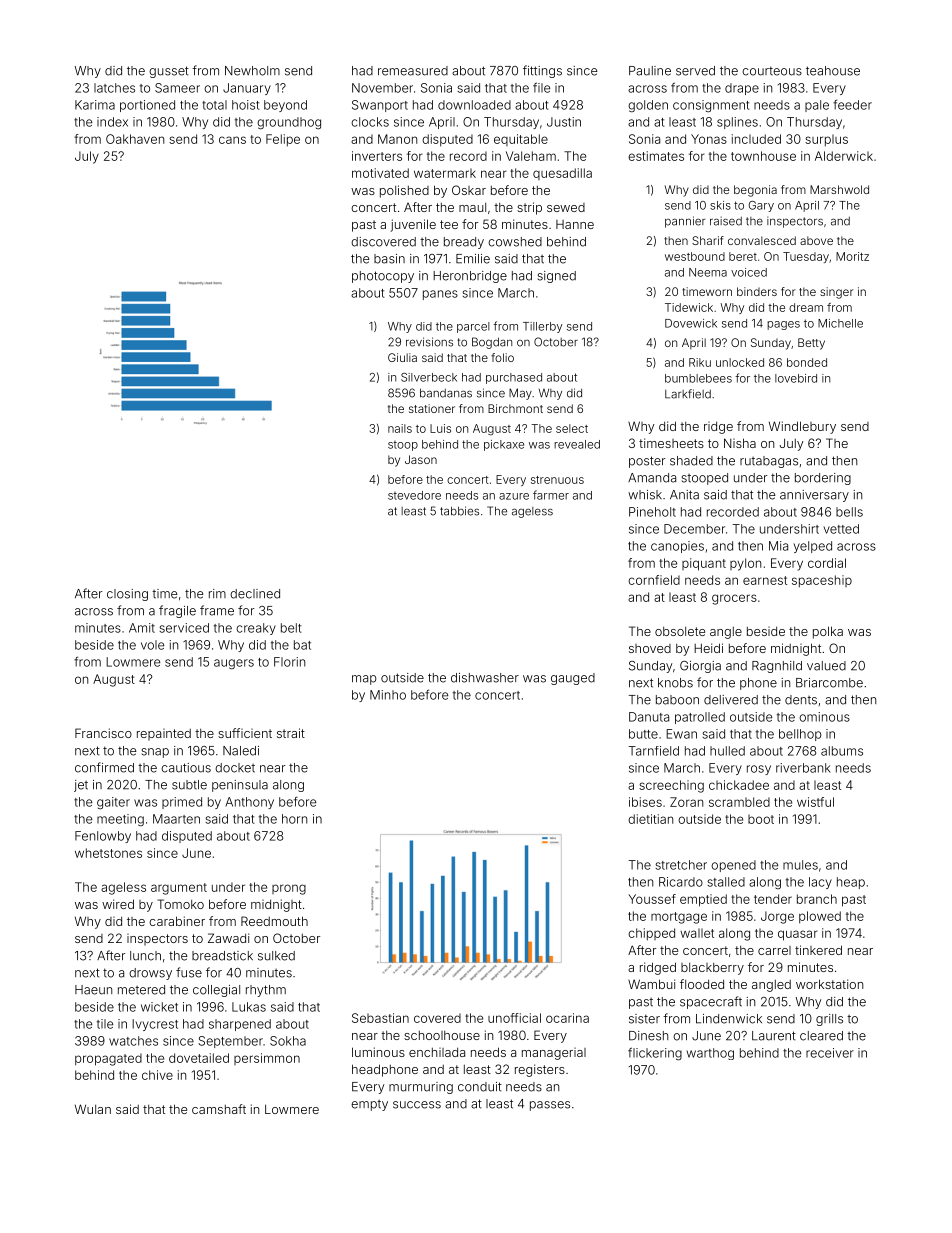 The image size is (952, 1233). Describe the element at coordinates (169, 72) in the screenshot. I see `gusset` at that location.
